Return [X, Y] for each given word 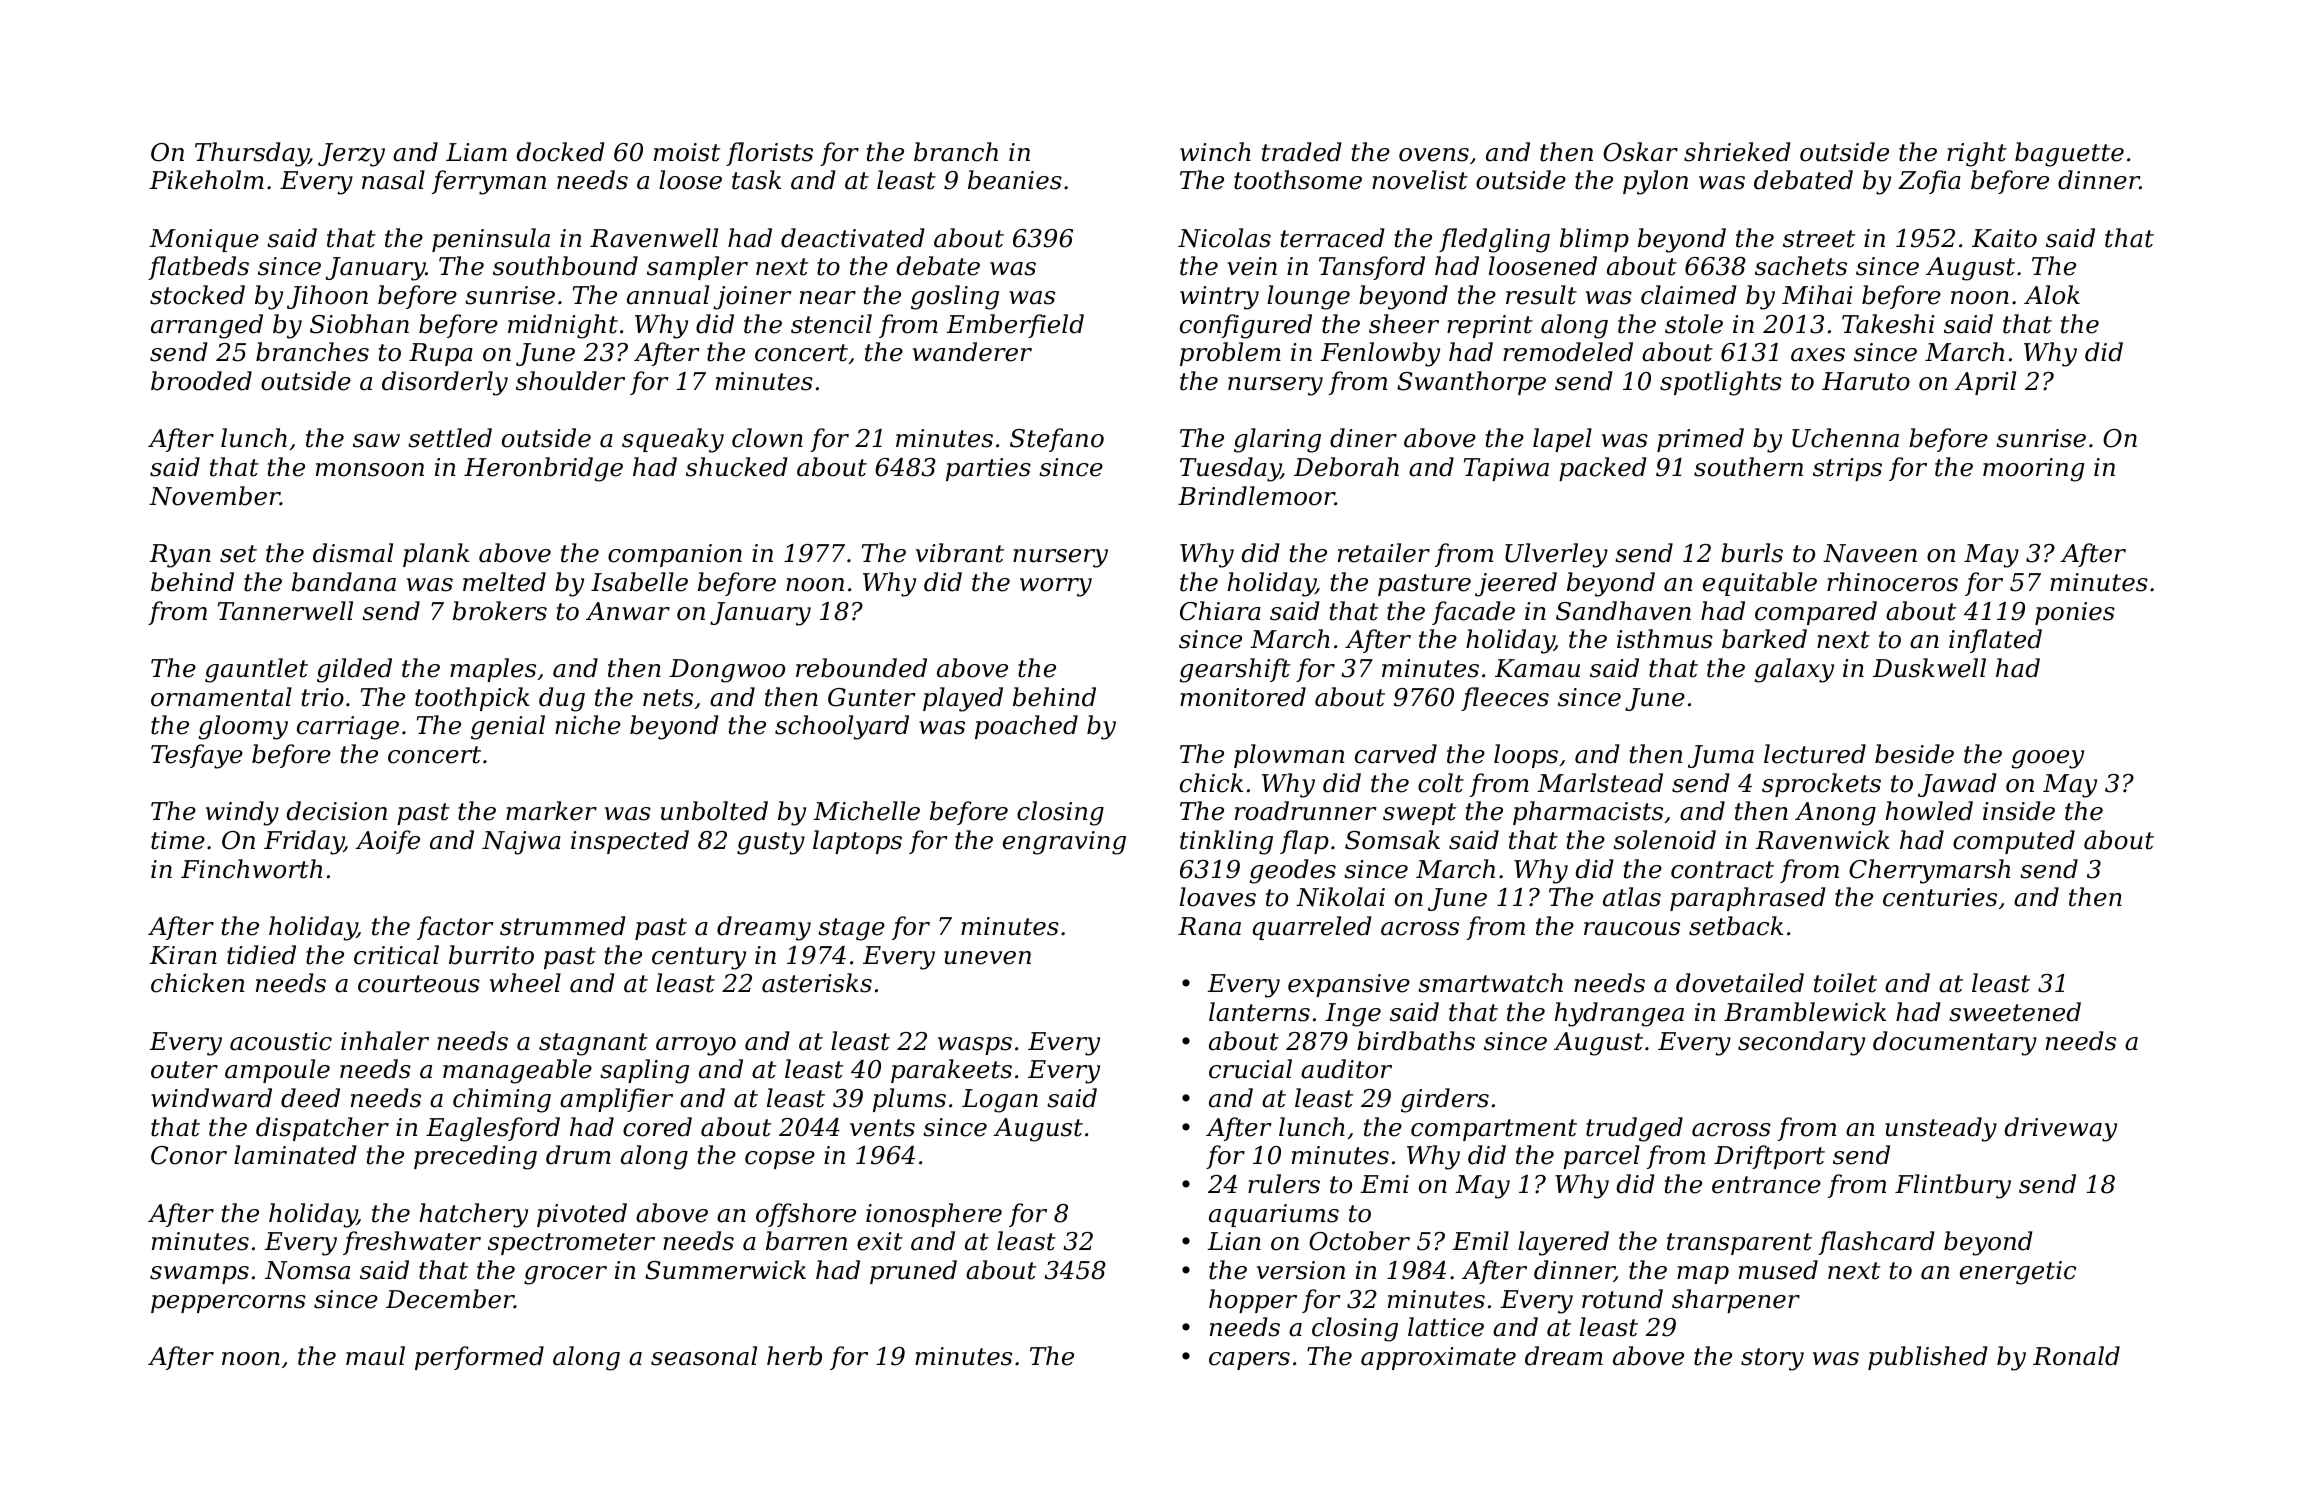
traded [1301, 152]
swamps [199, 1275]
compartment [1494, 1130]
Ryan [180, 556]
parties [988, 469]
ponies [2075, 613]
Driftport [1769, 1157]
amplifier [616, 1100]
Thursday [252, 154]
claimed [1688, 295]
